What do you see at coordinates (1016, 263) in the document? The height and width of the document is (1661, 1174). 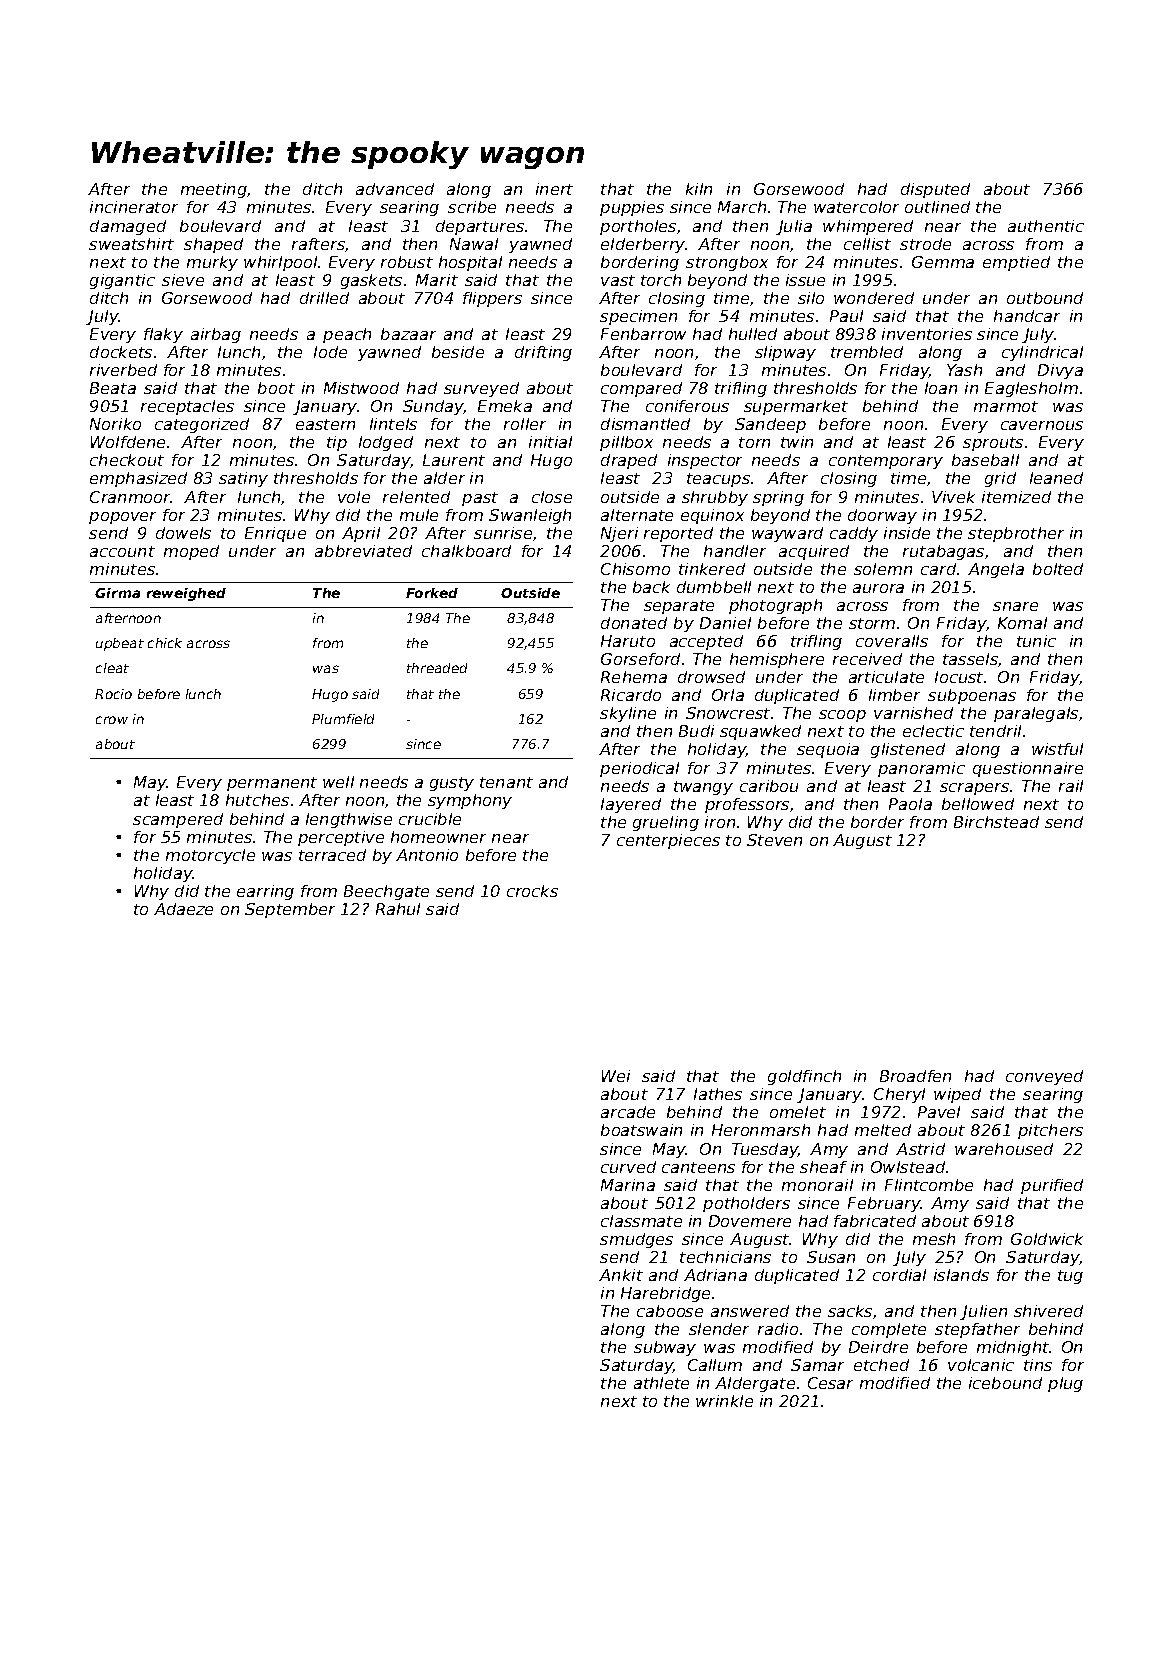 I see `emptied` at bounding box center [1016, 263].
